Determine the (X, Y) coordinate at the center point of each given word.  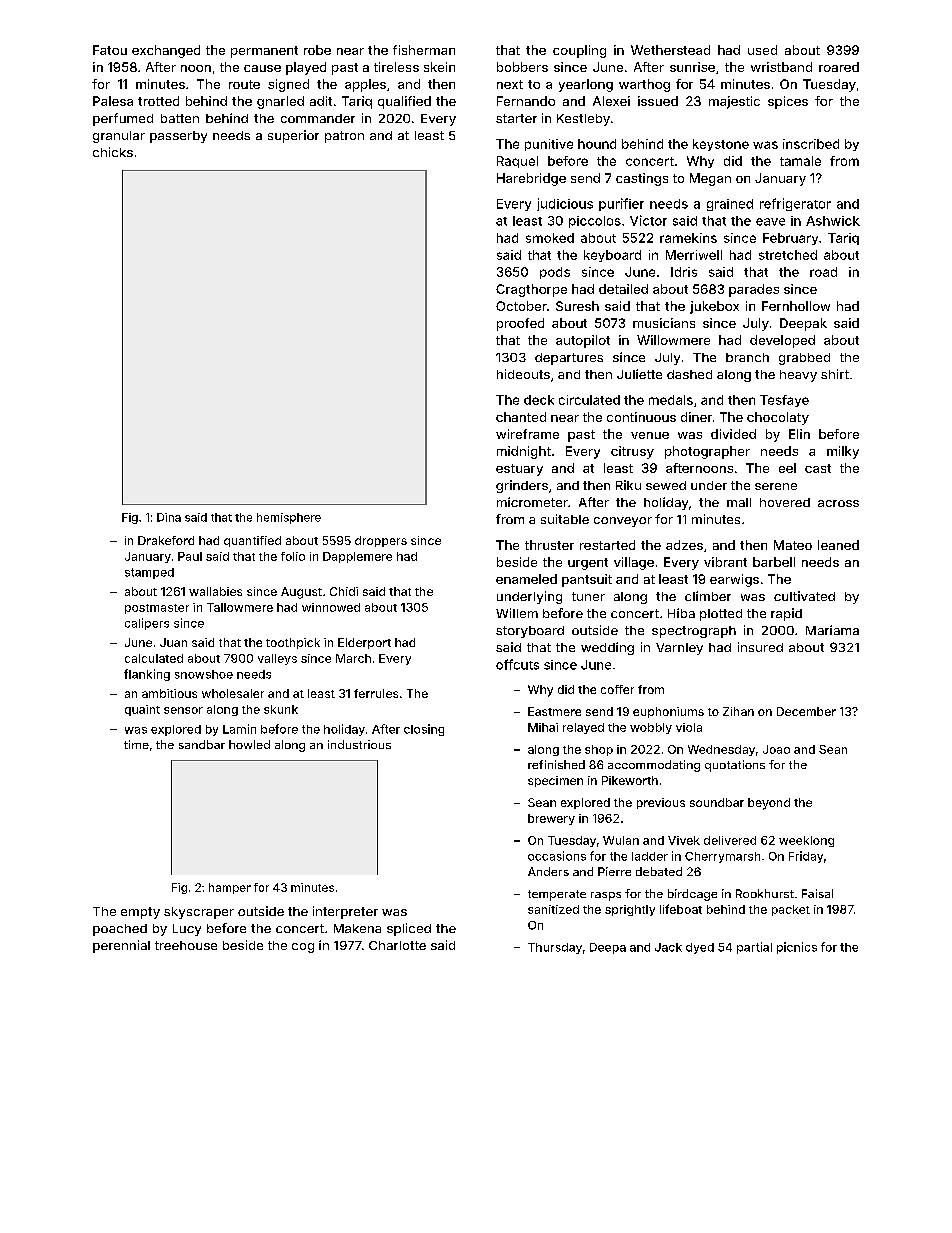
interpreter (345, 912)
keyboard (612, 256)
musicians (664, 323)
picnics (797, 948)
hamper (230, 888)
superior (293, 136)
